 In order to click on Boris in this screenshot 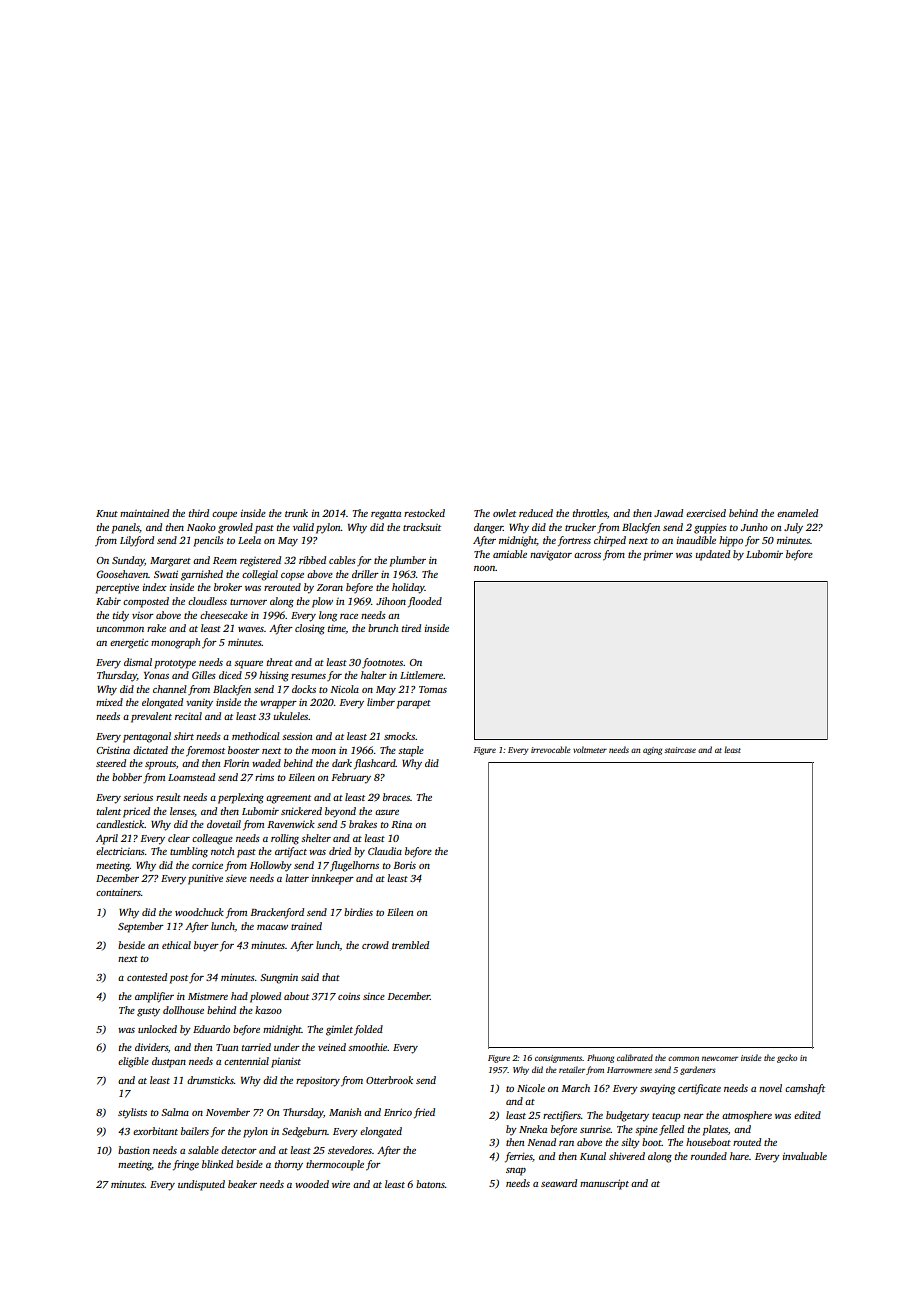, I will do `click(404, 865)`.
